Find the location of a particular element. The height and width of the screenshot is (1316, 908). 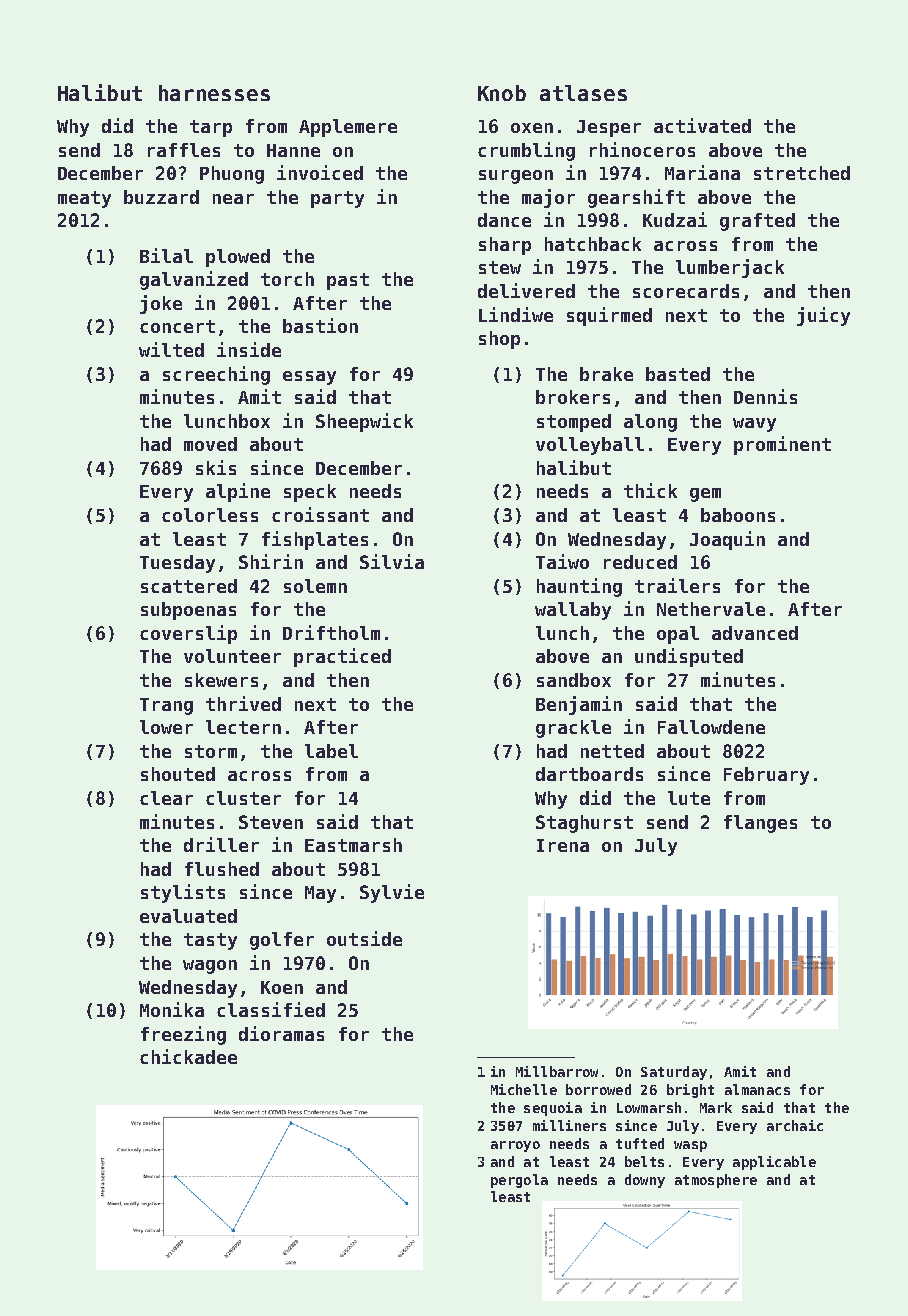

Knob is located at coordinates (502, 93).
